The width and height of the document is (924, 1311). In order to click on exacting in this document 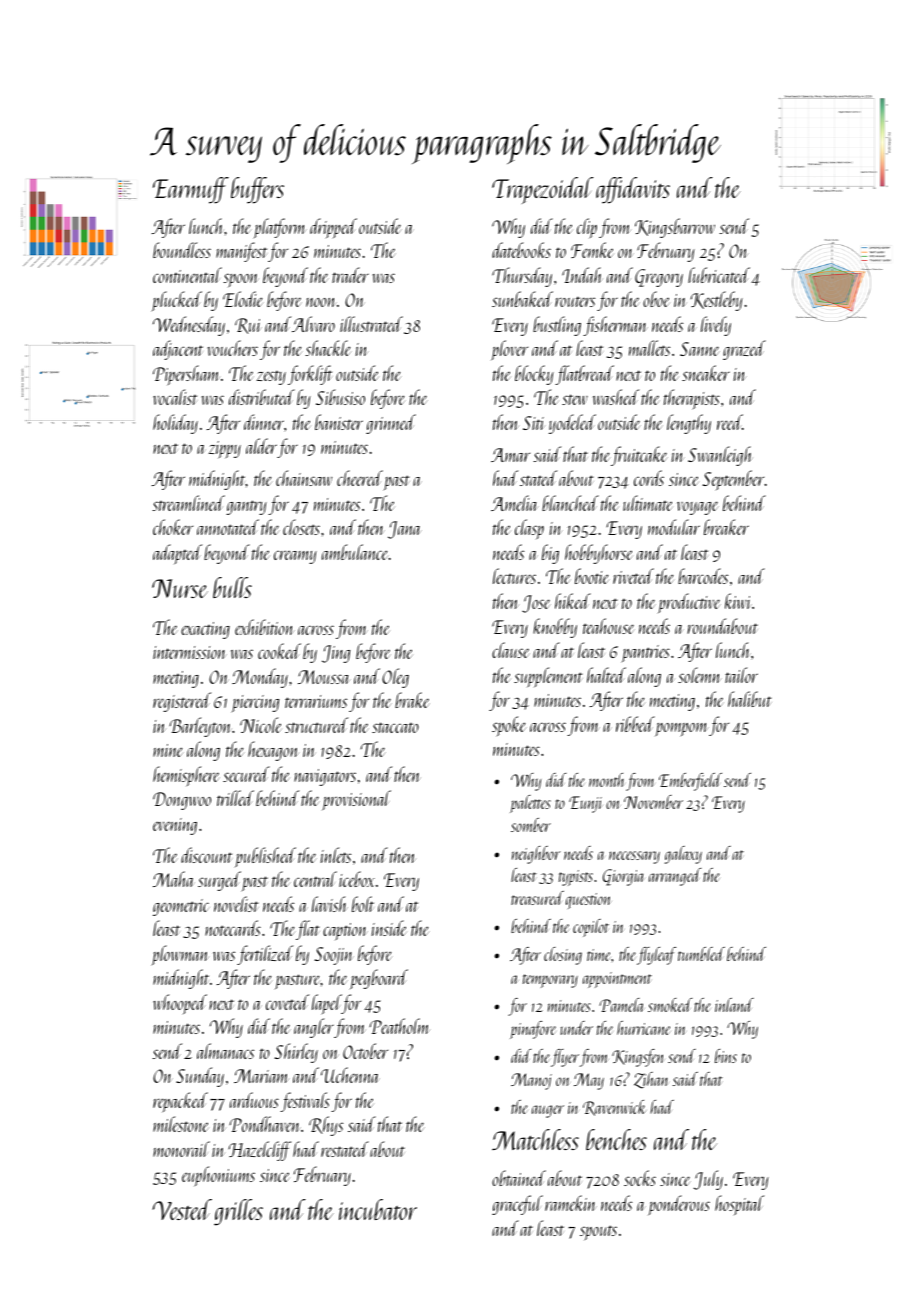, I will do `click(205, 630)`.
